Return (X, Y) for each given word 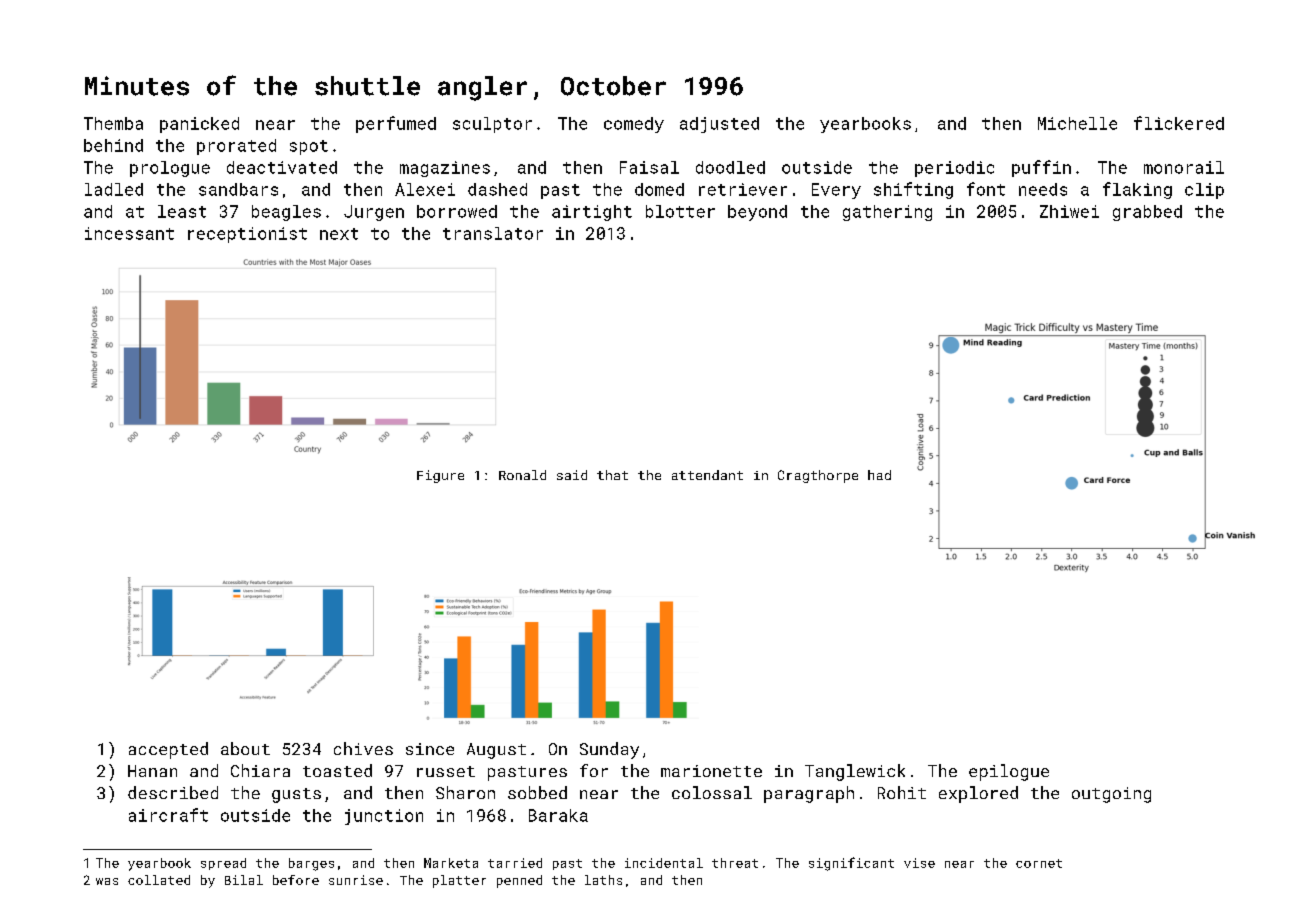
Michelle (1077, 123)
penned (519, 881)
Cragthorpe (818, 476)
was (107, 881)
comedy (634, 125)
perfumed (396, 124)
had (879, 475)
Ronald (522, 475)
